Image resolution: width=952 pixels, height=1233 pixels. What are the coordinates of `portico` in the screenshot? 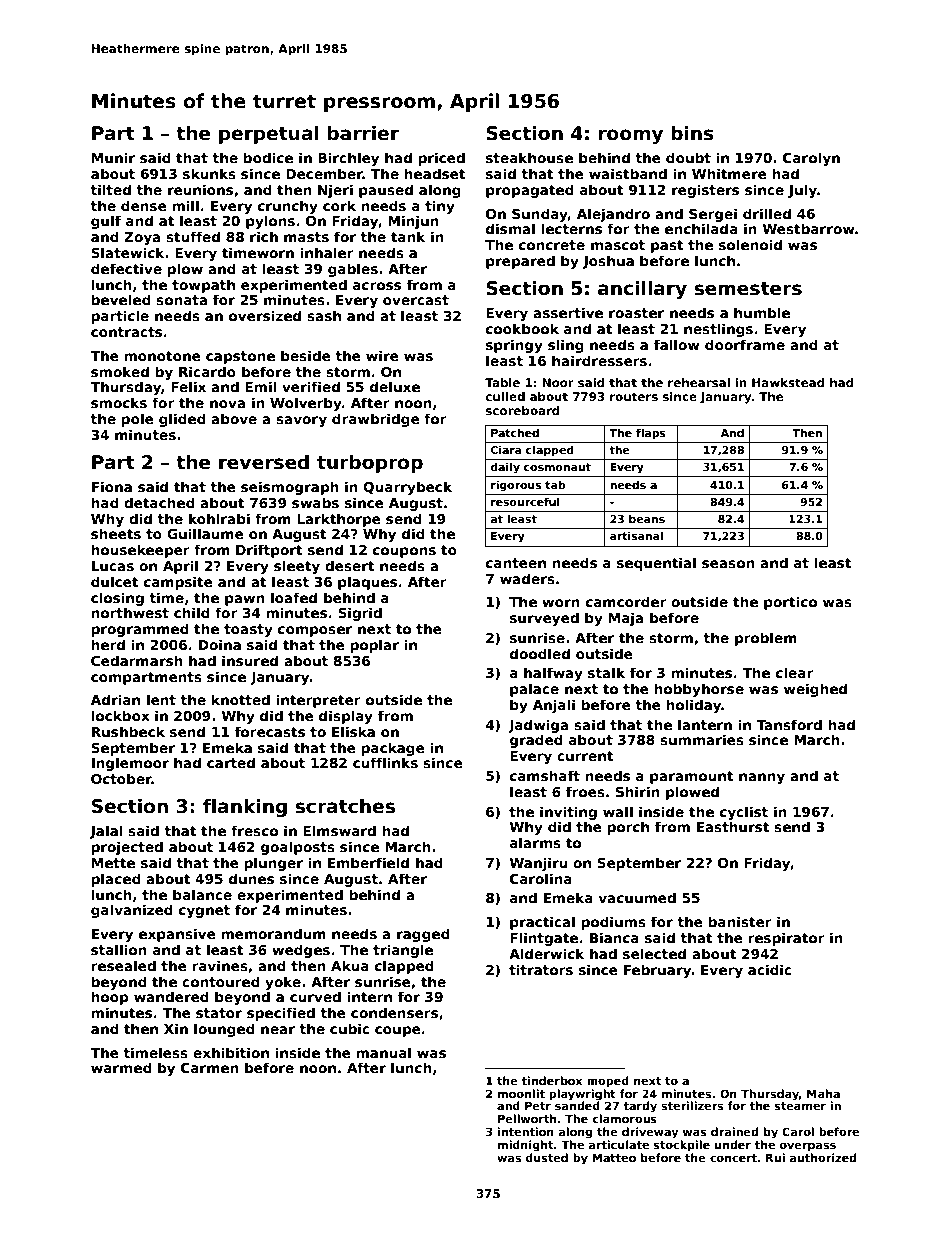 It's located at (790, 603).
